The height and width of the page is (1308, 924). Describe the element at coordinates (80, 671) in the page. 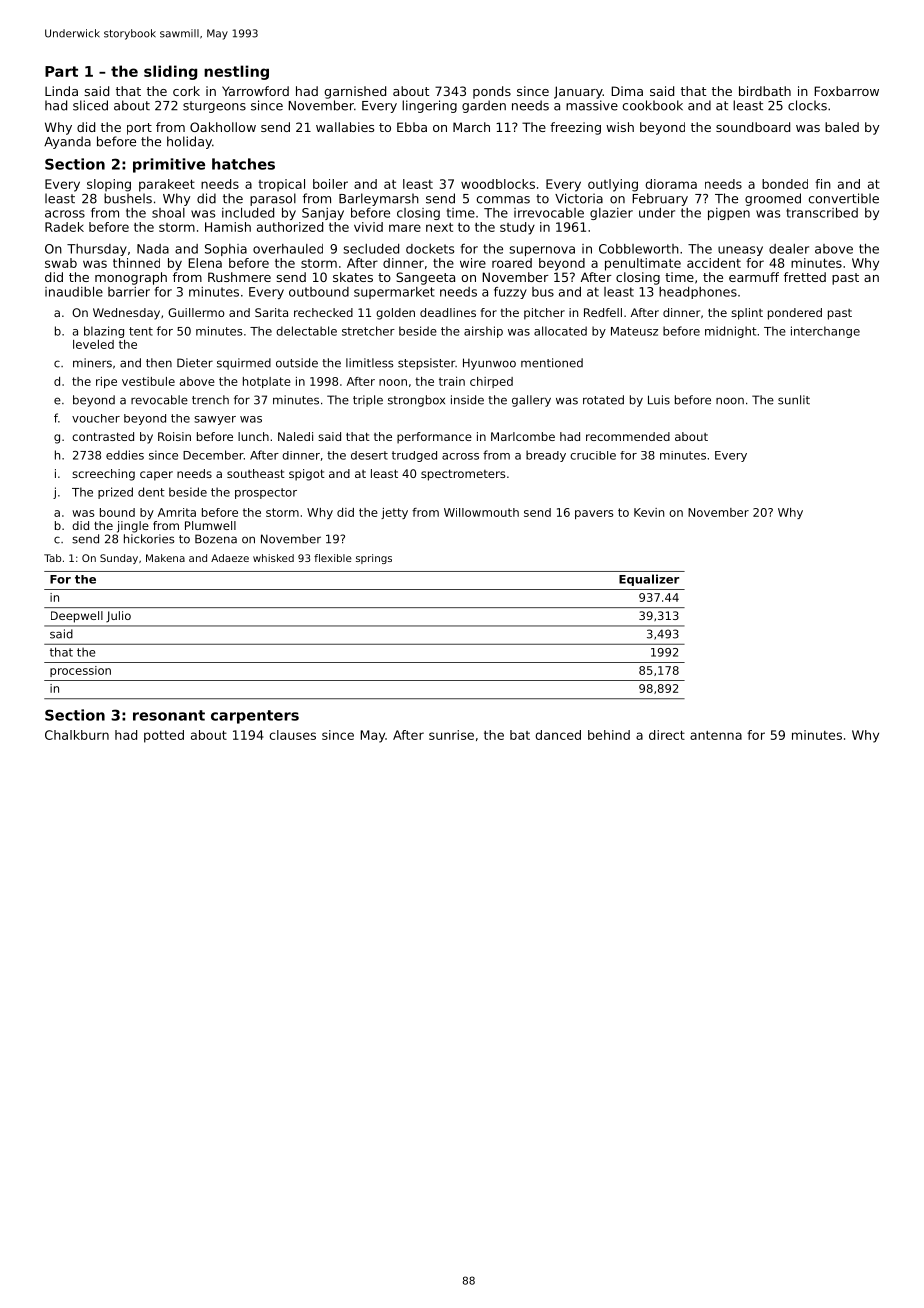

I see `procession` at that location.
